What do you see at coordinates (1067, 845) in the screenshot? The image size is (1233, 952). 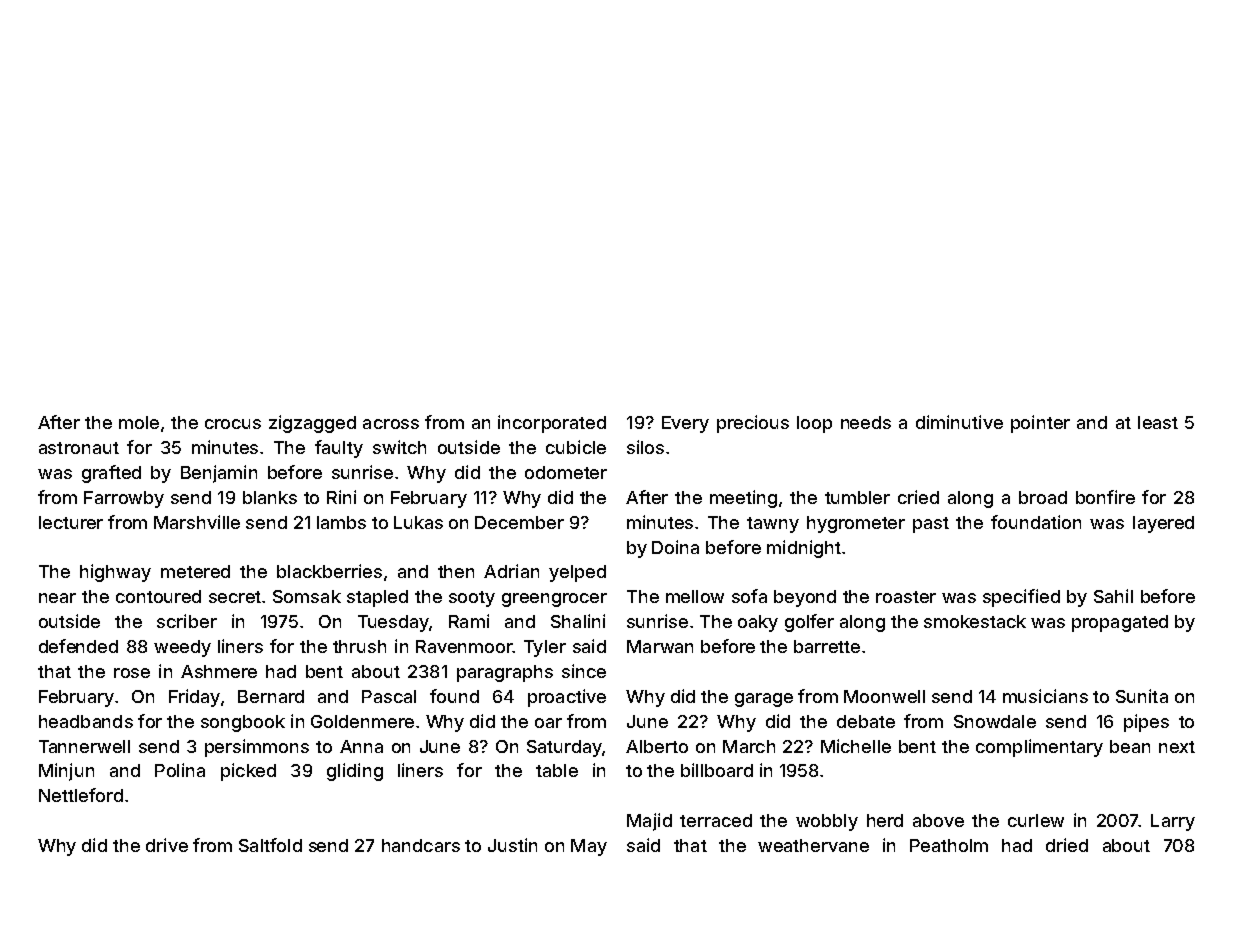 I see `dried` at bounding box center [1067, 845].
